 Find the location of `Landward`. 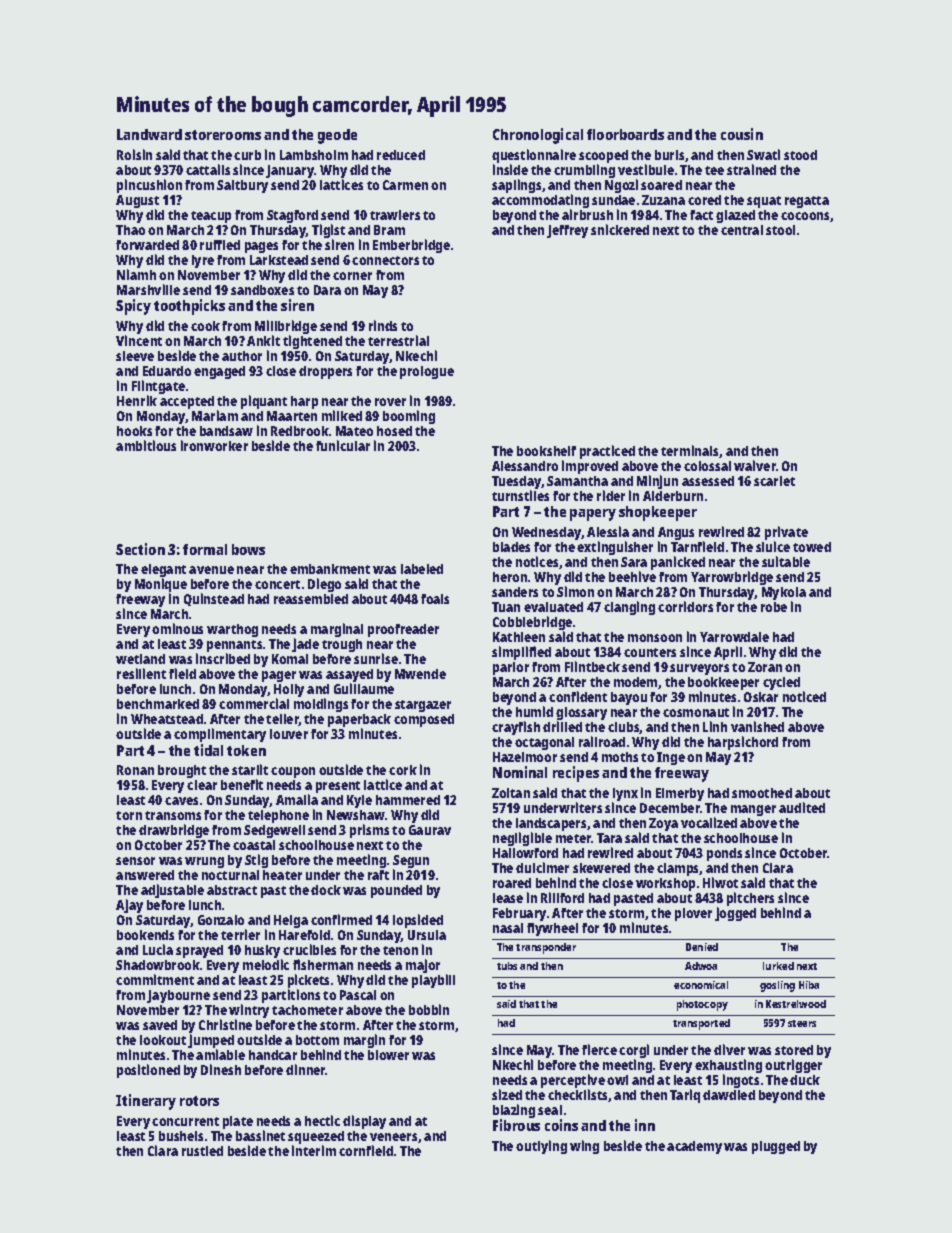

Landward is located at coordinates (149, 134).
